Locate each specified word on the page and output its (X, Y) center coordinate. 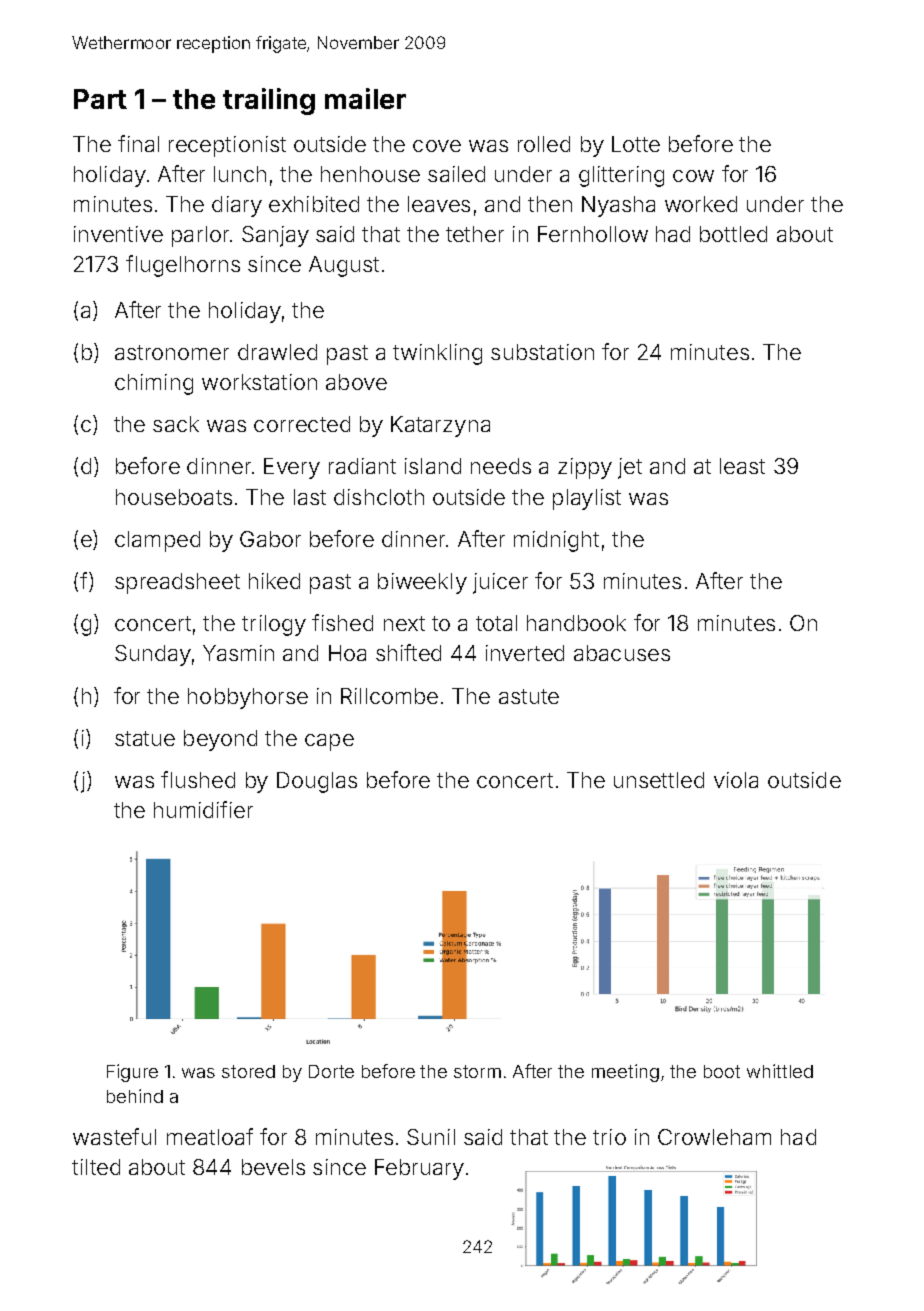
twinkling (437, 354)
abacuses (622, 653)
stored (248, 1071)
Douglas (317, 782)
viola (736, 780)
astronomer (172, 352)
